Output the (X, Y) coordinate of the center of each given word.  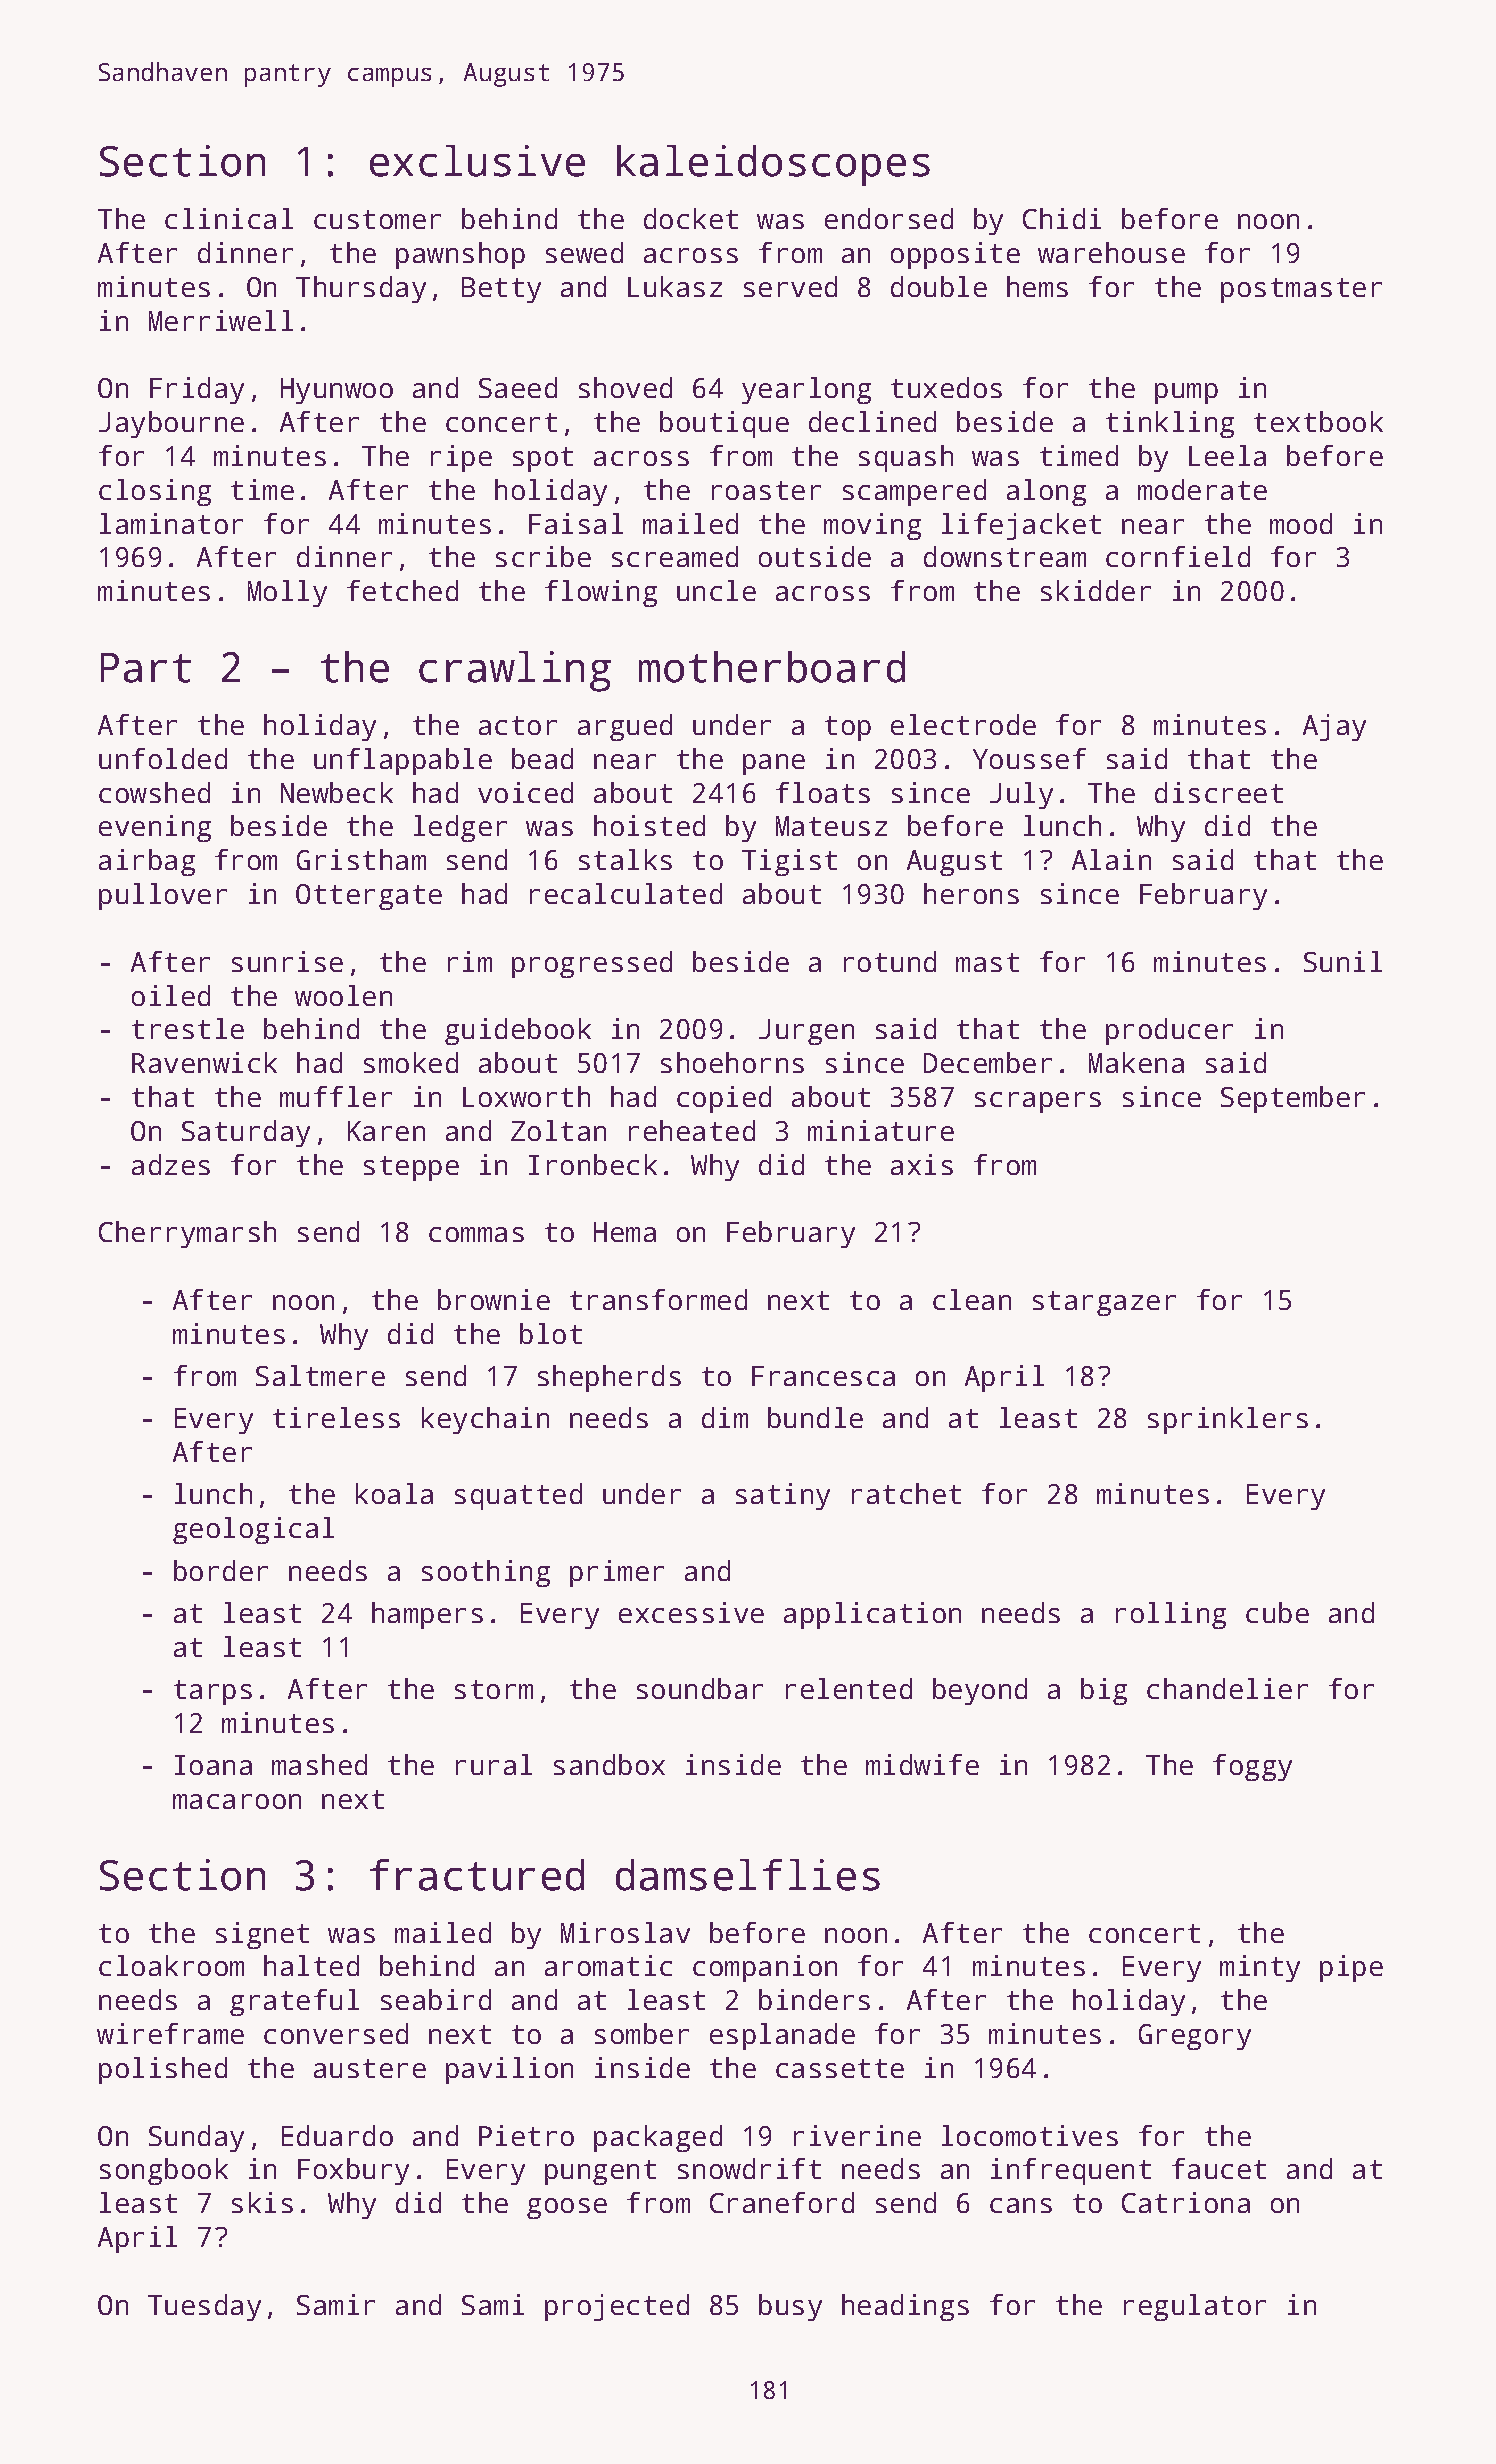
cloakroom (171, 1965)
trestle (188, 1028)
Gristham (361, 859)
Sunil (1343, 961)
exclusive (477, 161)
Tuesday (204, 2307)
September (1293, 1099)
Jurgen (806, 1032)
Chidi (1062, 218)
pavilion (509, 2070)
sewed (584, 252)
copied (724, 1099)
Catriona (1186, 2202)
